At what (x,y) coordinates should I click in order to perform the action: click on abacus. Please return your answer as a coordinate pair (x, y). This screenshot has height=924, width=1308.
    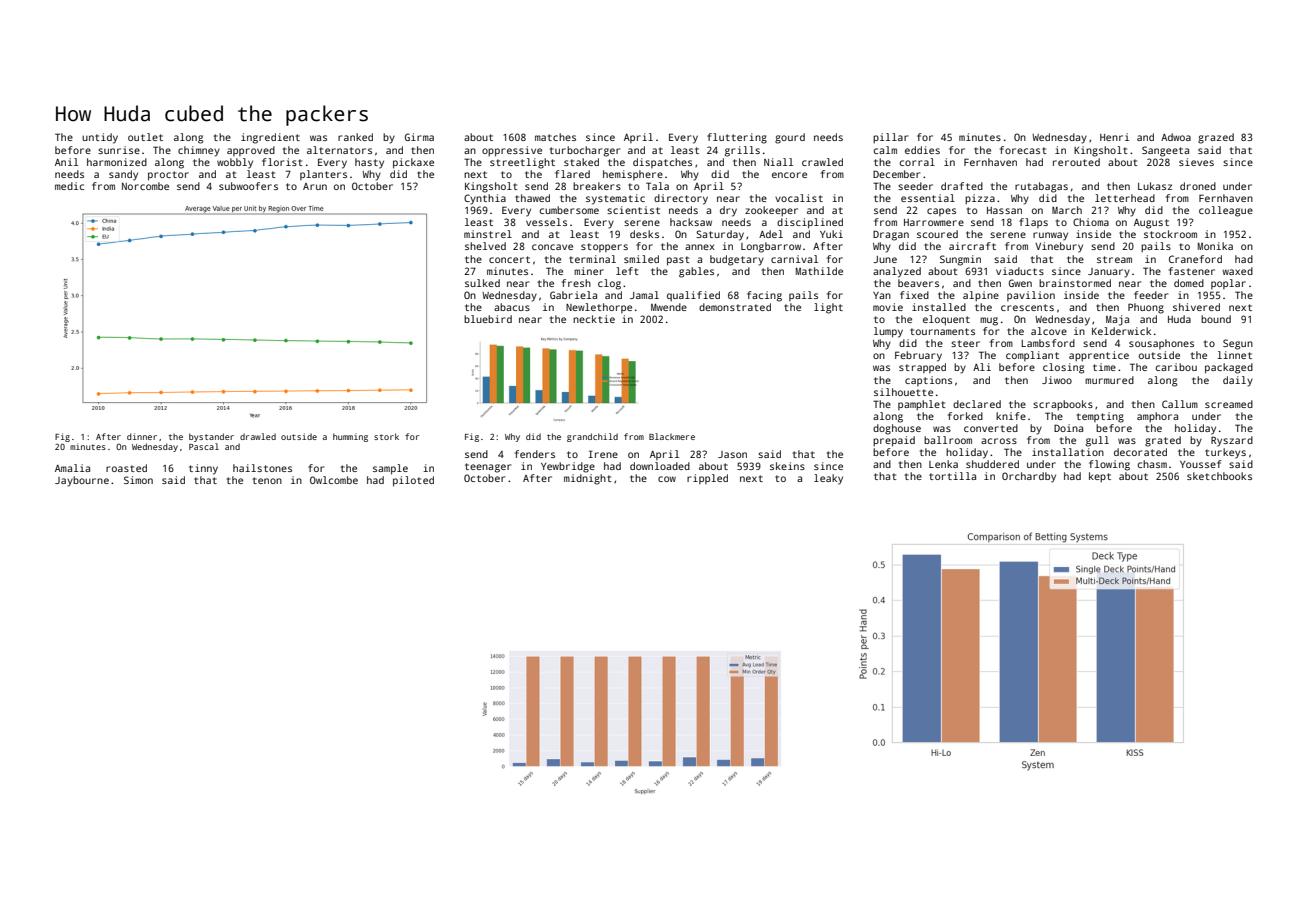
    Looking at the image, I should click on (512, 307).
